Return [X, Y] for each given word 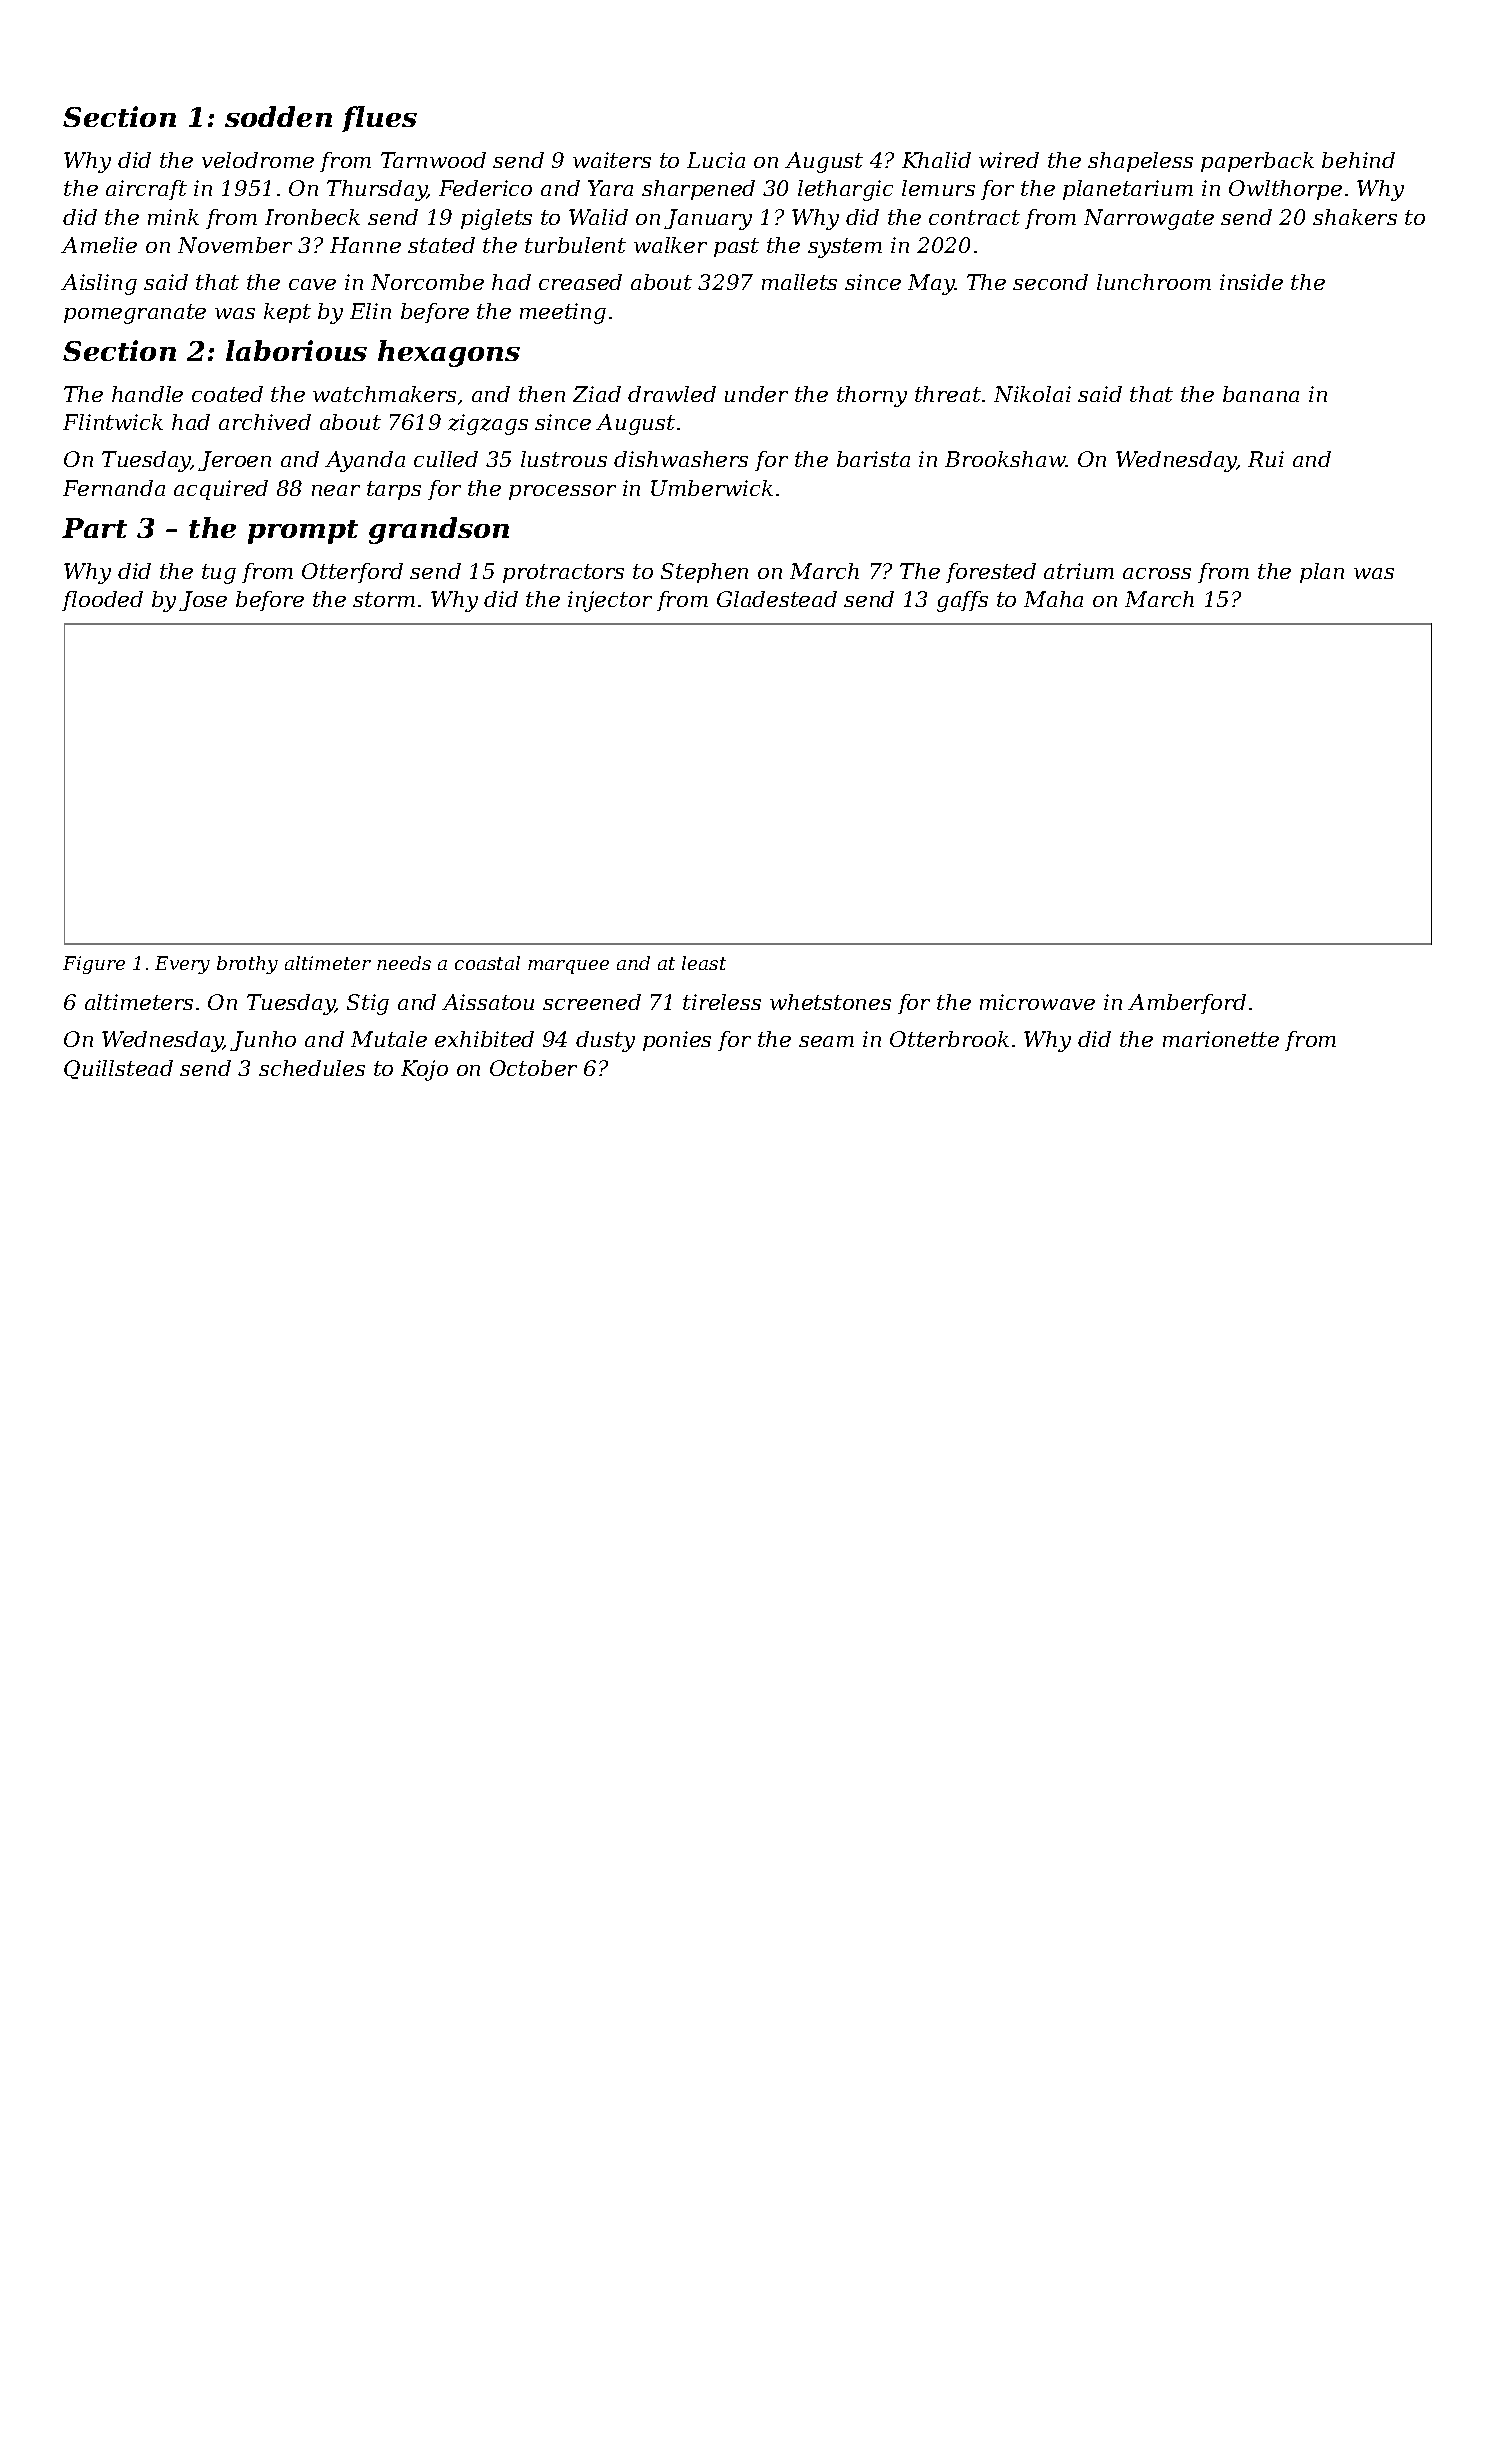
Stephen [704, 573]
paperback [1257, 162]
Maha [1053, 599]
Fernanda [114, 488]
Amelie [99, 245]
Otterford [352, 573]
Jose [203, 601]
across [1157, 573]
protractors [563, 573]
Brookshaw [1005, 459]
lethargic [845, 190]
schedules [312, 1068]
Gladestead [777, 599]
